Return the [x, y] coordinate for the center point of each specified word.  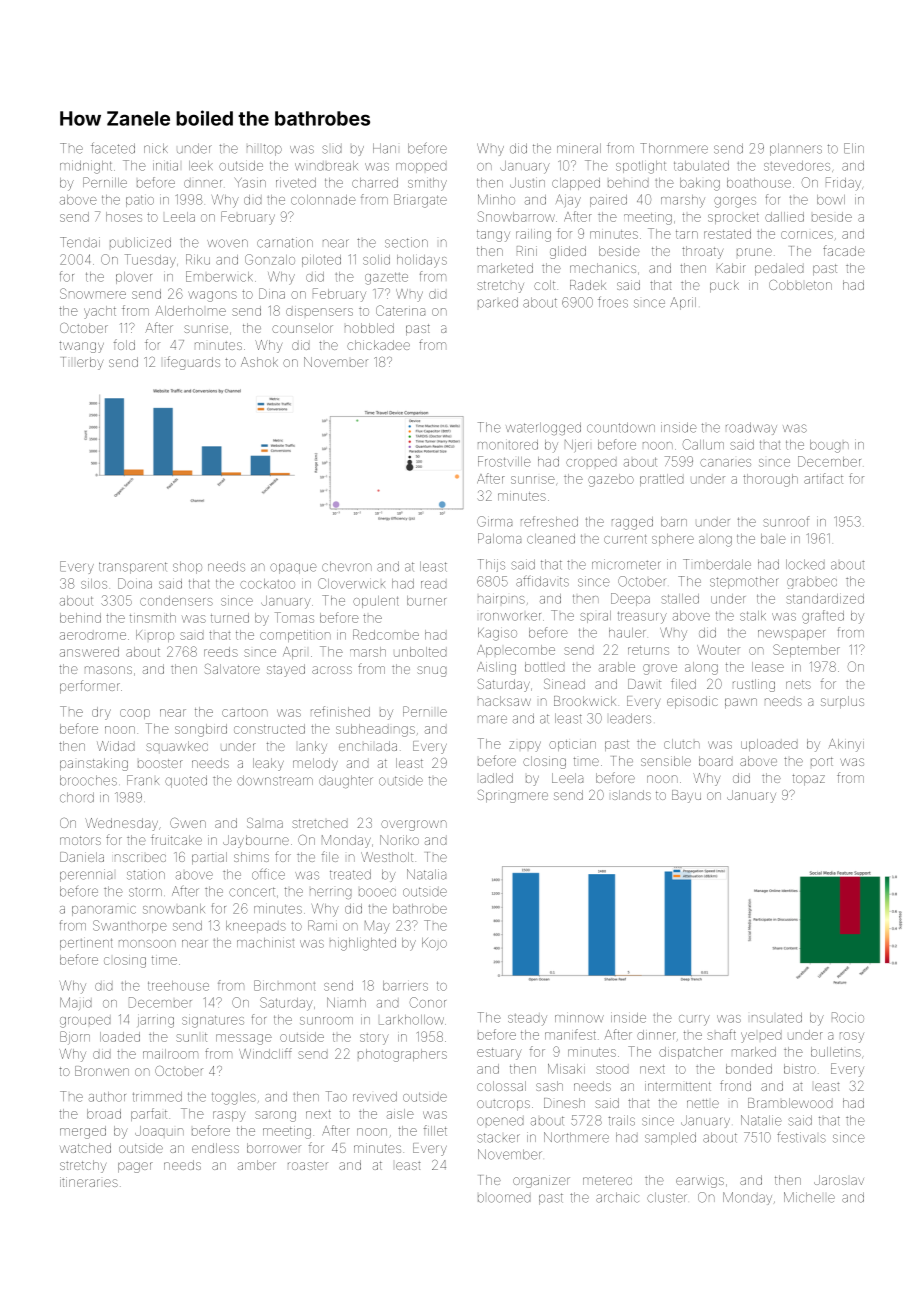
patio [140, 201]
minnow [579, 1019]
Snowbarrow [516, 216]
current [625, 539]
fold [124, 344]
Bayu [686, 796]
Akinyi [846, 745]
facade [844, 250]
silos [94, 584]
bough [829, 446]
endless [215, 1148]
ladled [496, 778]
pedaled [779, 269]
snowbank [174, 909]
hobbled [369, 328]
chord [77, 797]
